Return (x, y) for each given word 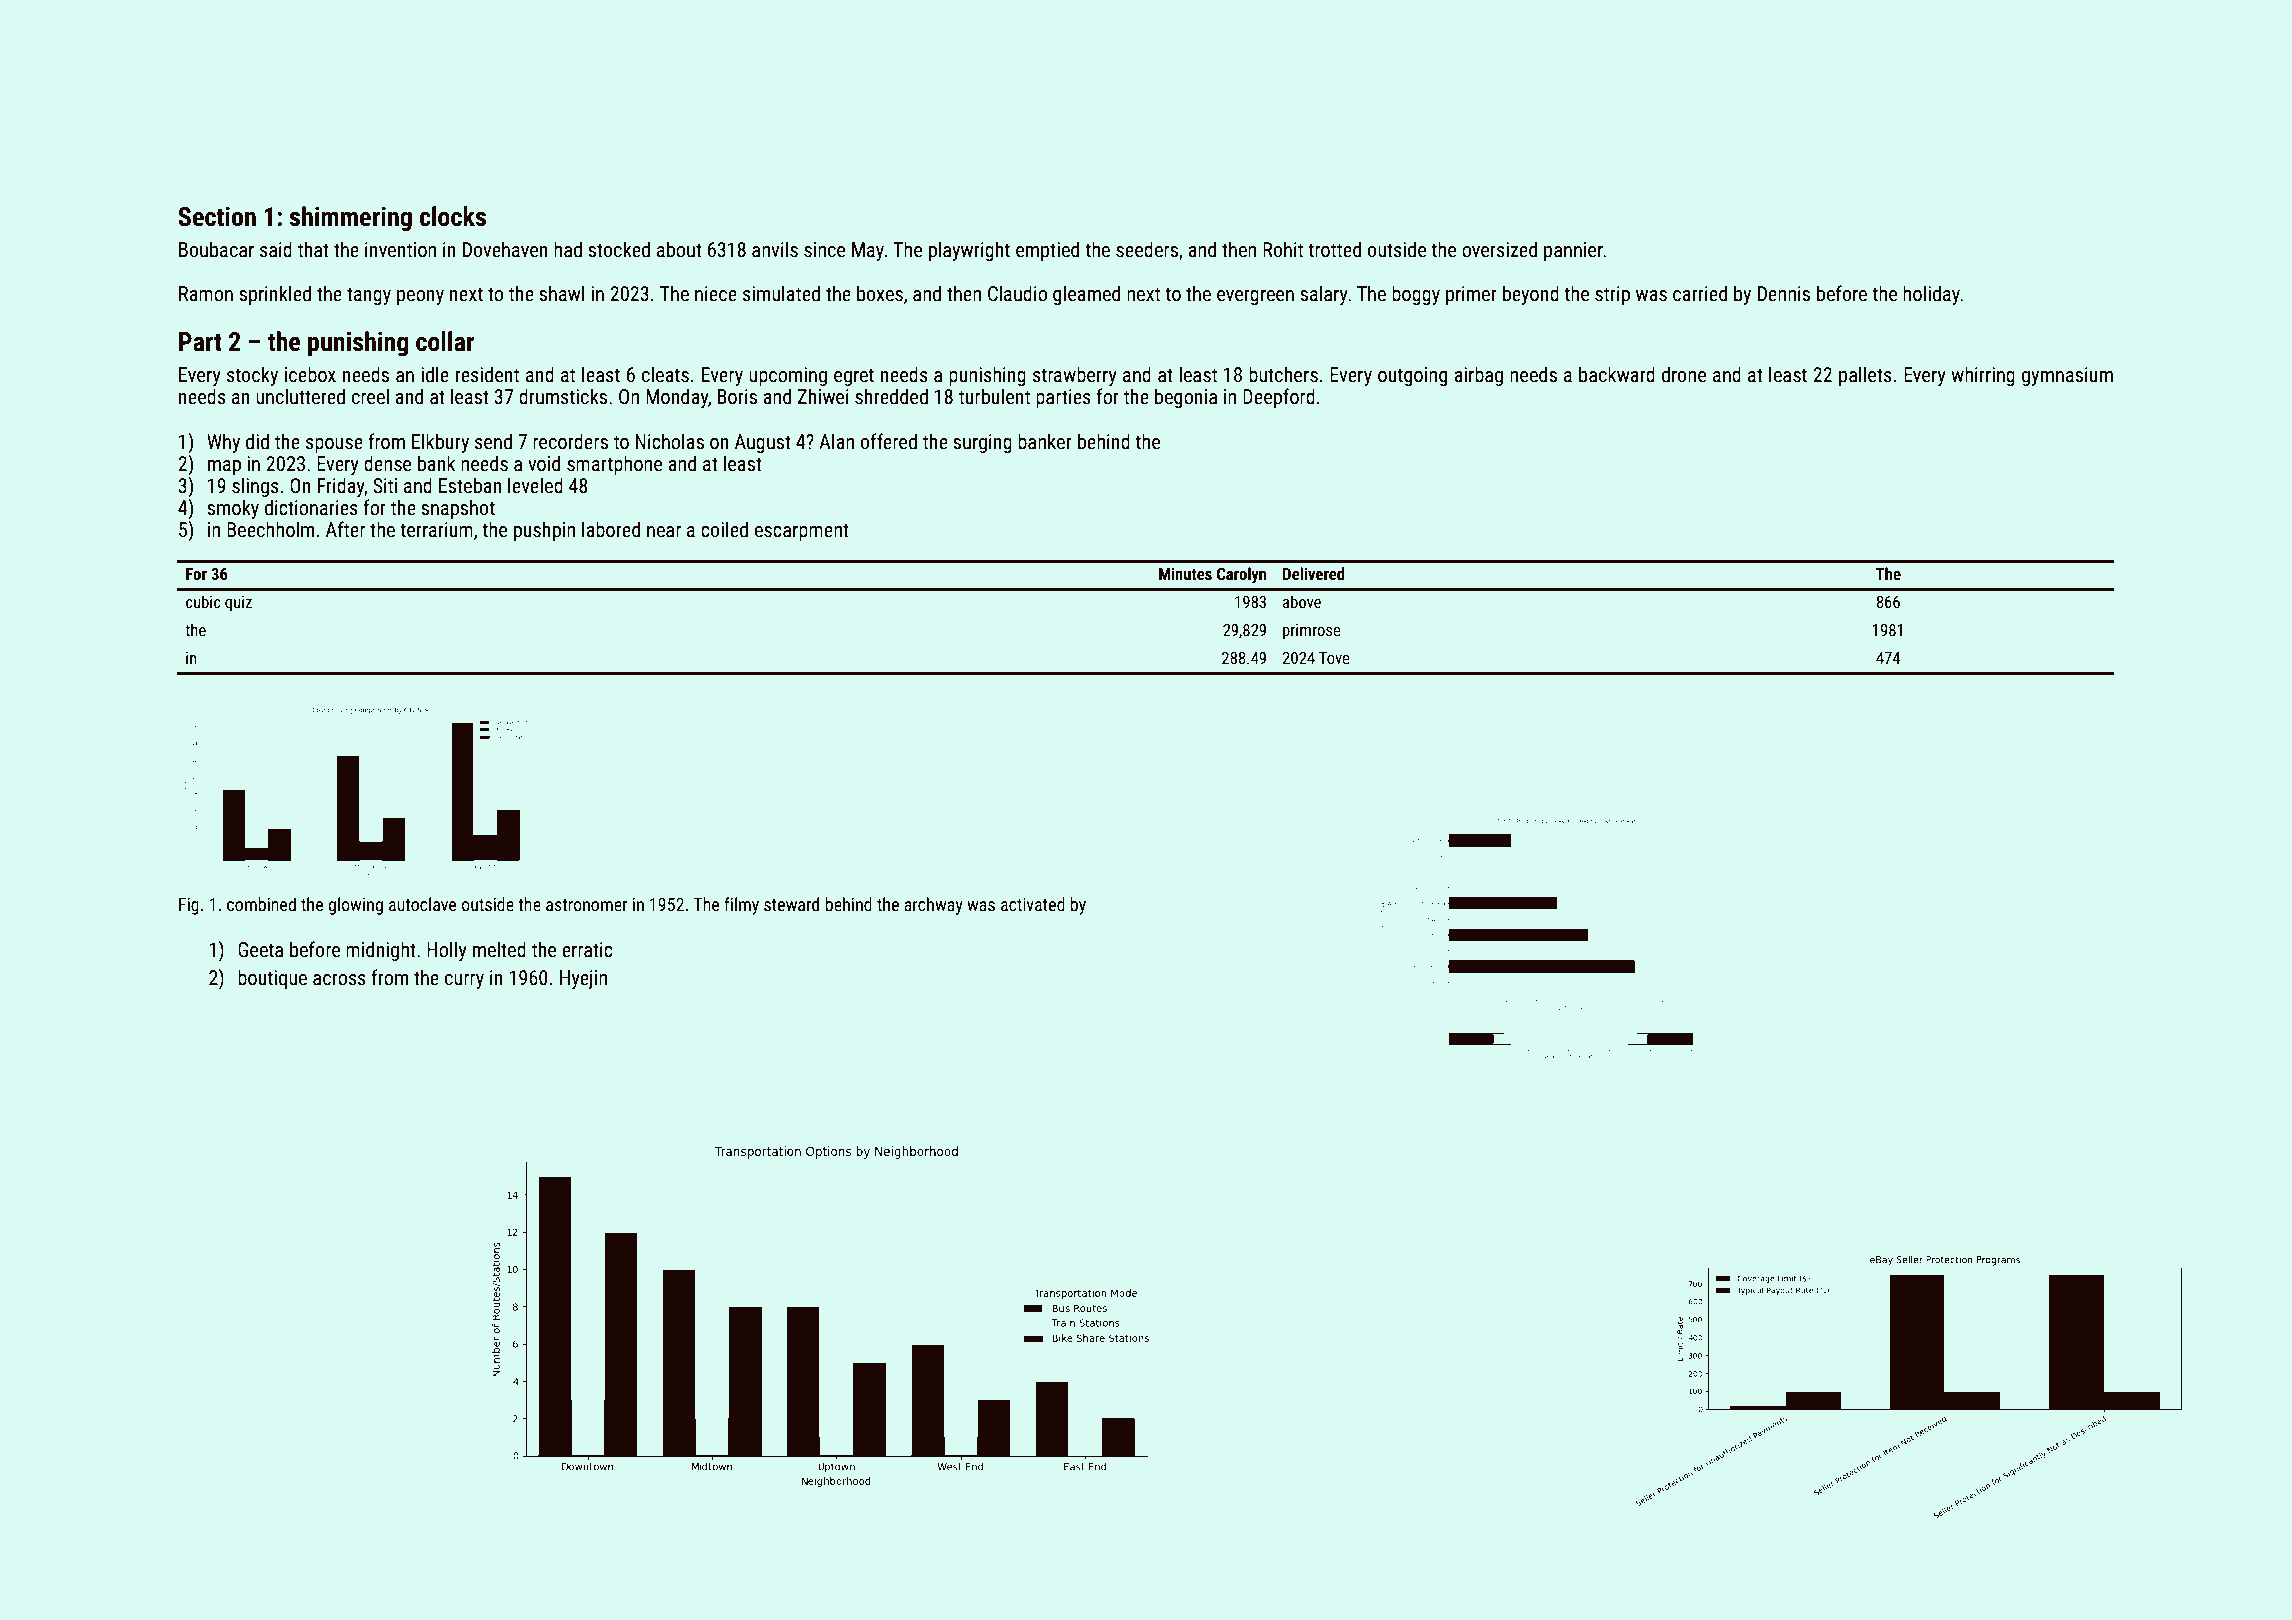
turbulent (994, 396)
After (345, 529)
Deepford (1279, 398)
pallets (1865, 376)
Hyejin (583, 979)
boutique (272, 979)
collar (445, 341)
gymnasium (2067, 376)
